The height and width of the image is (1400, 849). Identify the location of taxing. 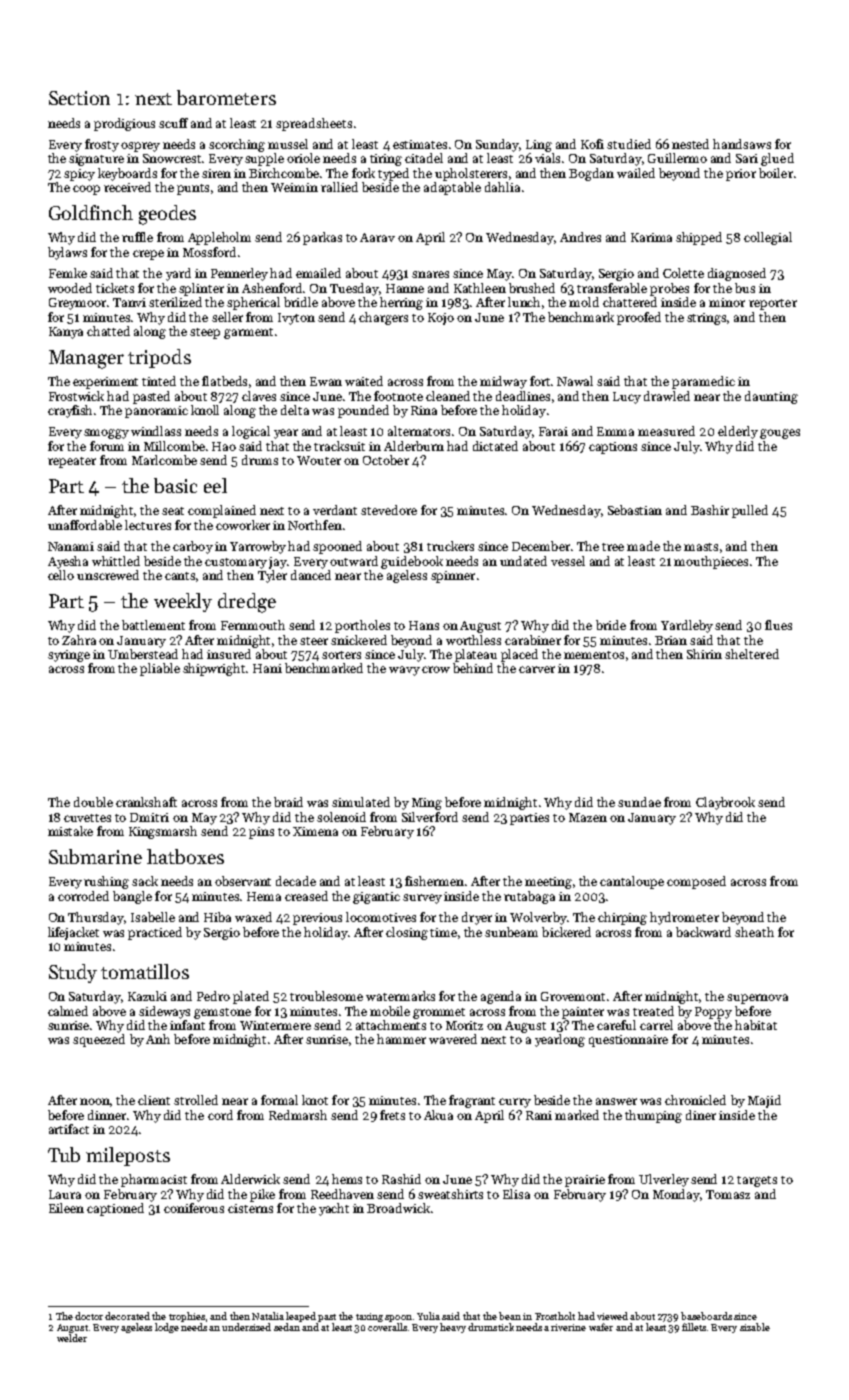
(369, 1317).
